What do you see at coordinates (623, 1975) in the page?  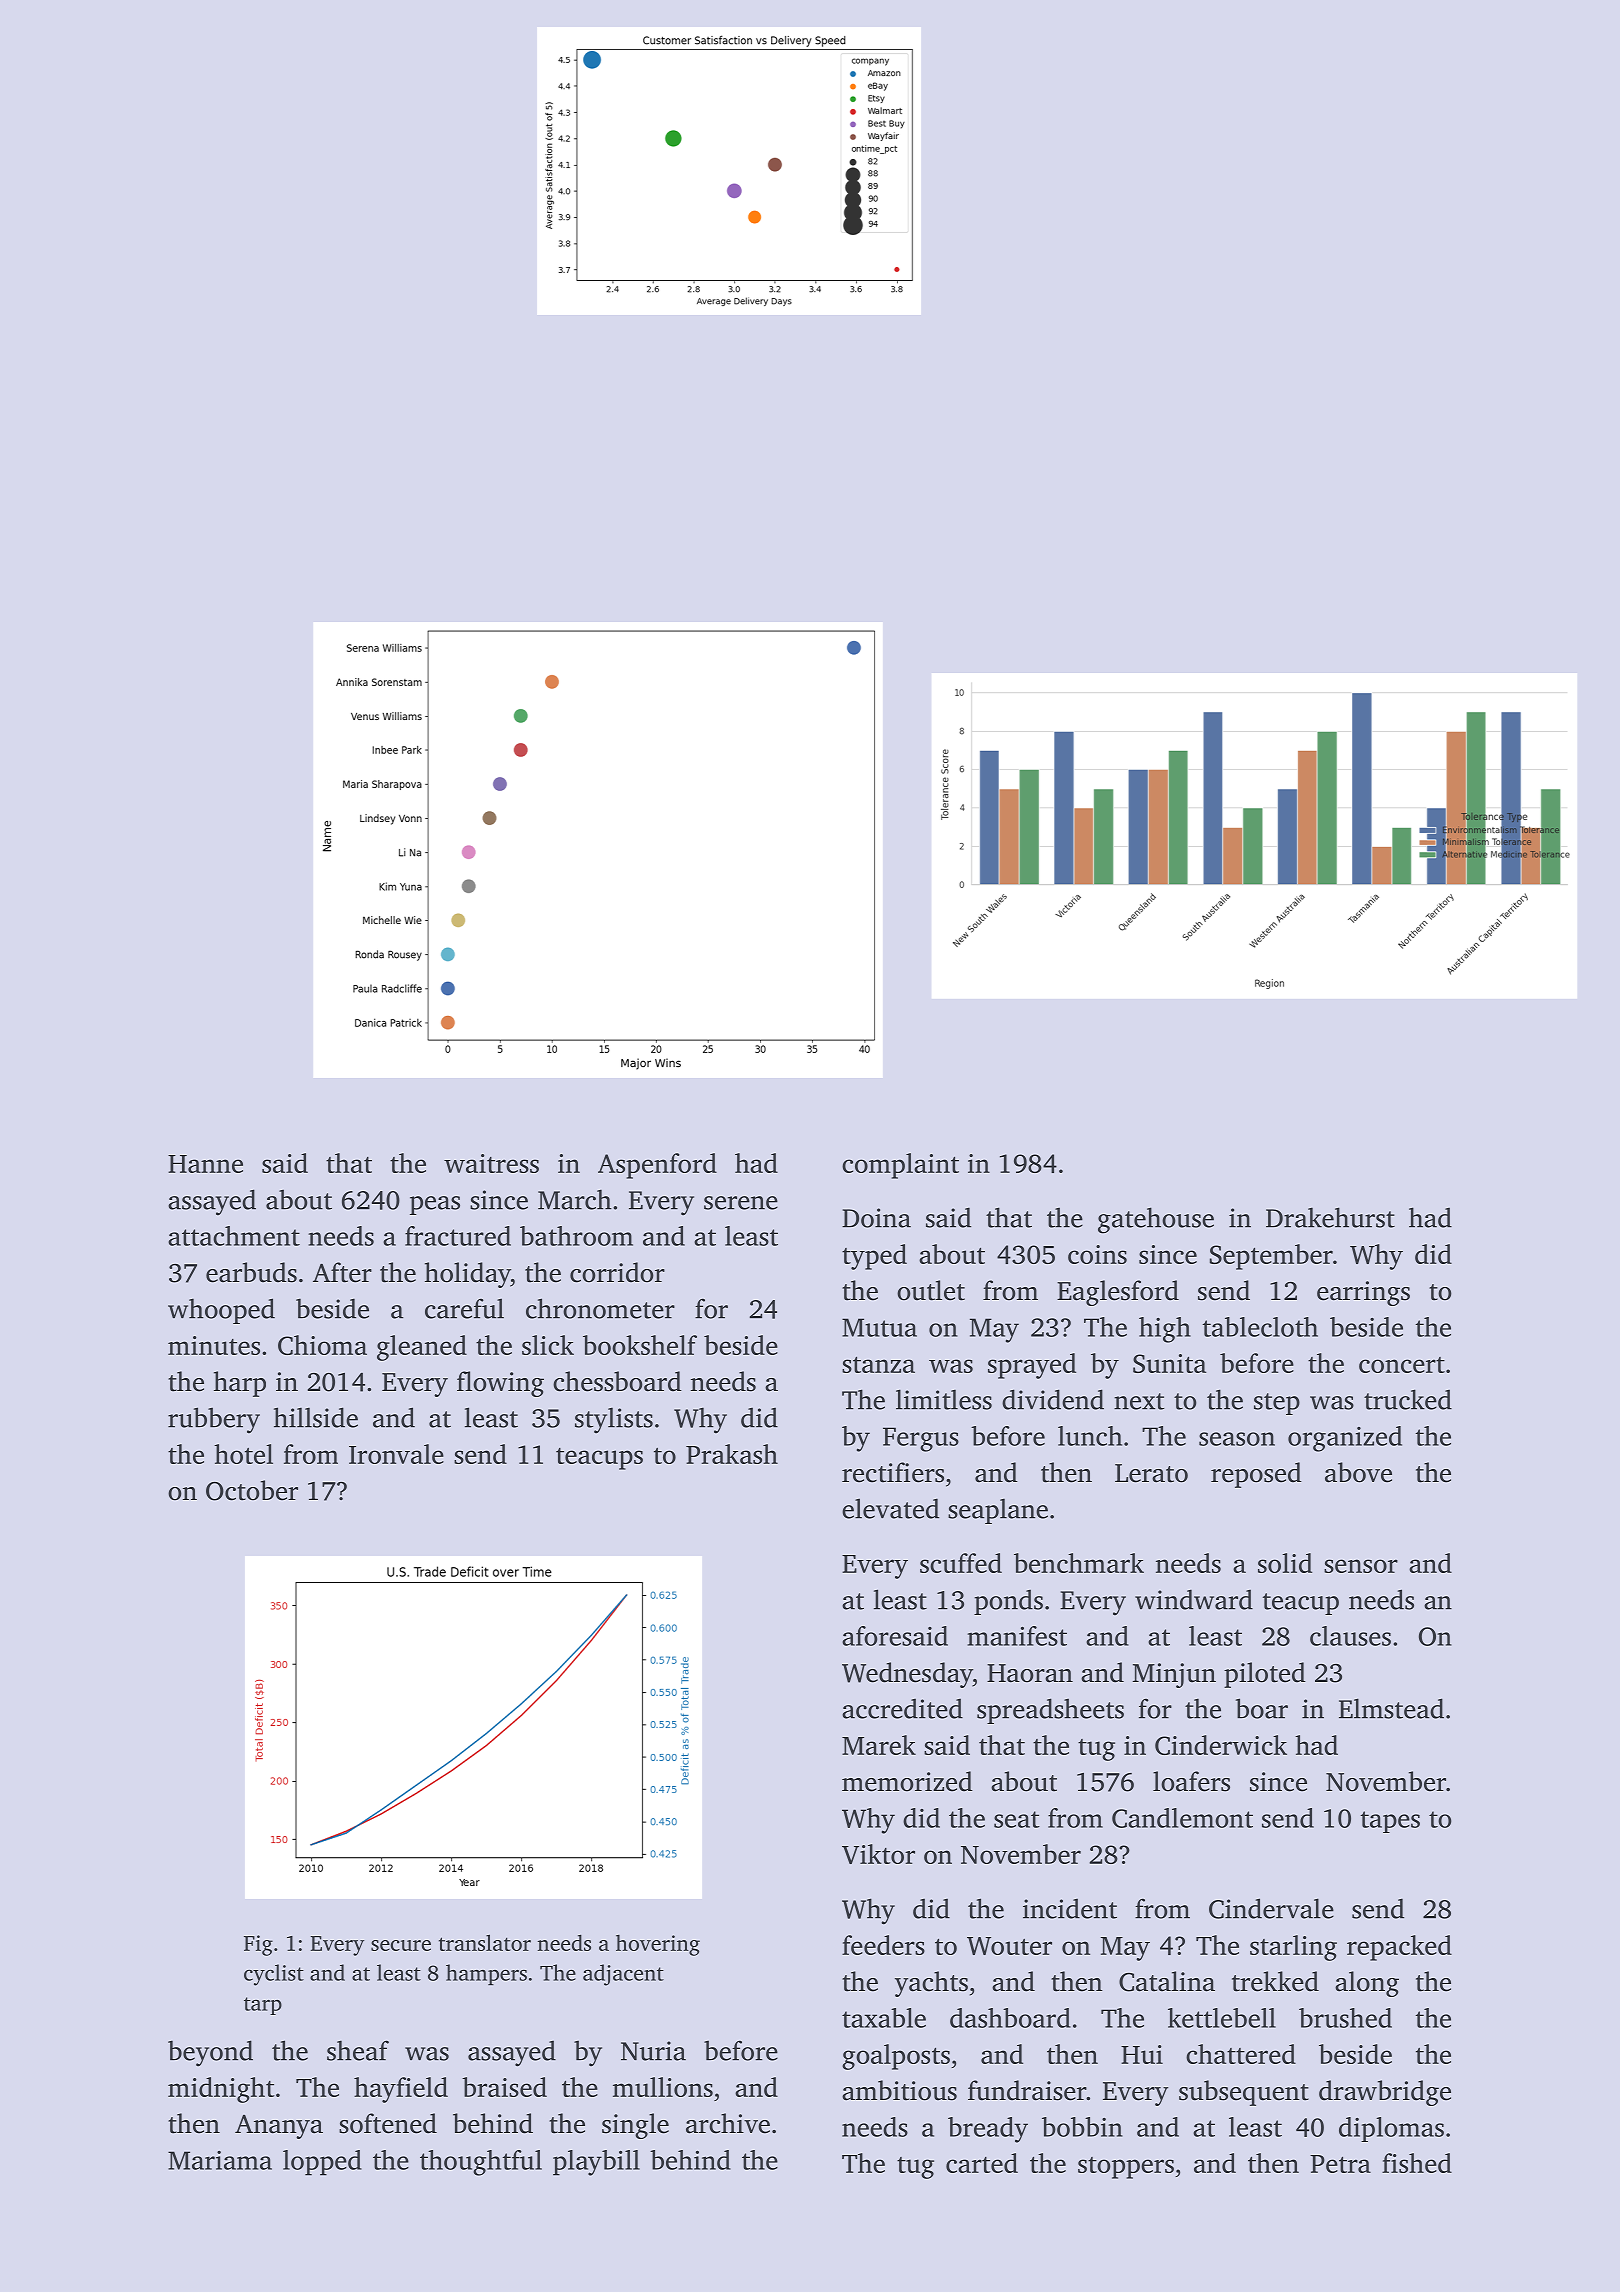 I see `adjacent` at bounding box center [623, 1975].
